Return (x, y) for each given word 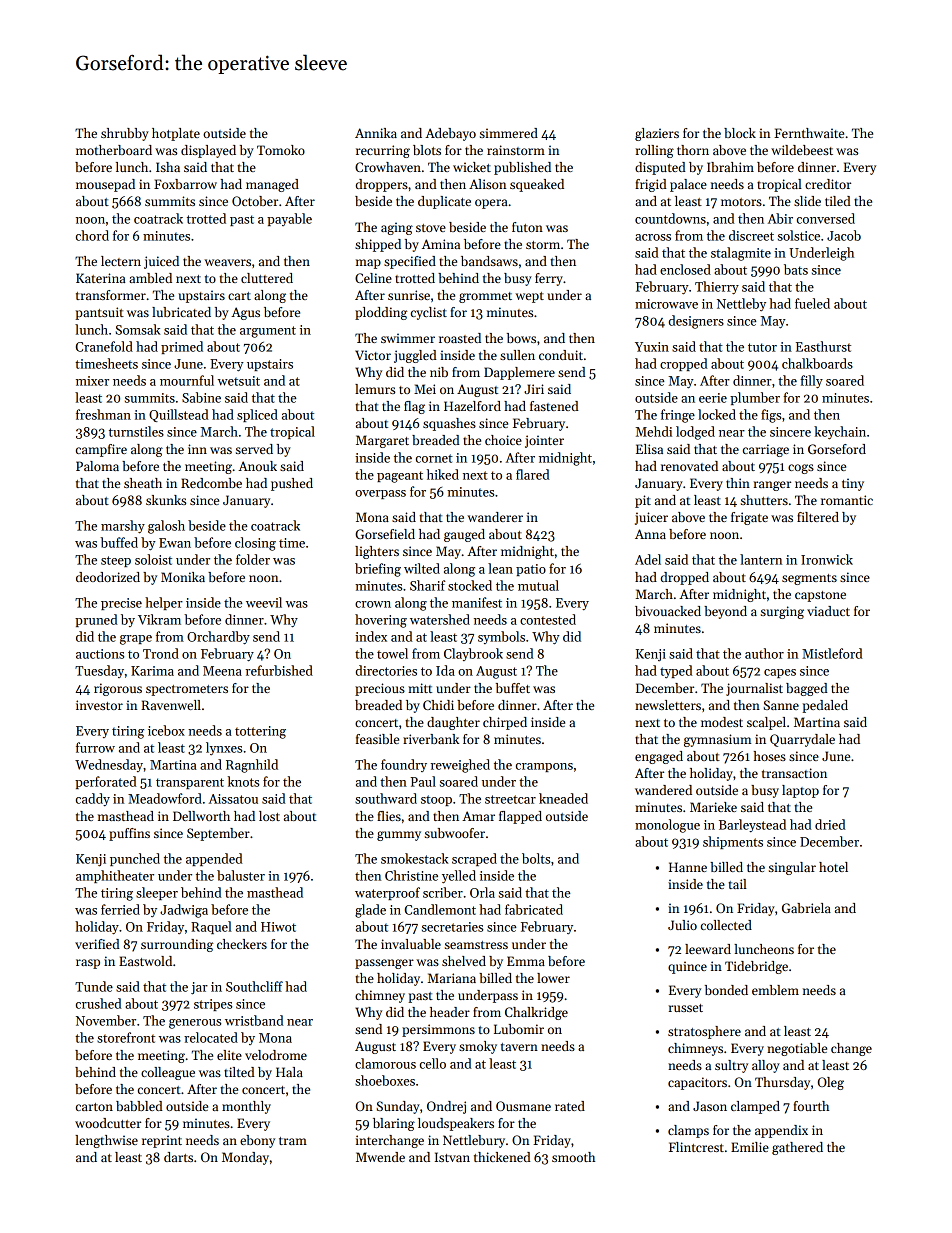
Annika (376, 133)
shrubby (125, 134)
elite (229, 1055)
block (740, 133)
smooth (573, 1157)
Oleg (831, 1083)
